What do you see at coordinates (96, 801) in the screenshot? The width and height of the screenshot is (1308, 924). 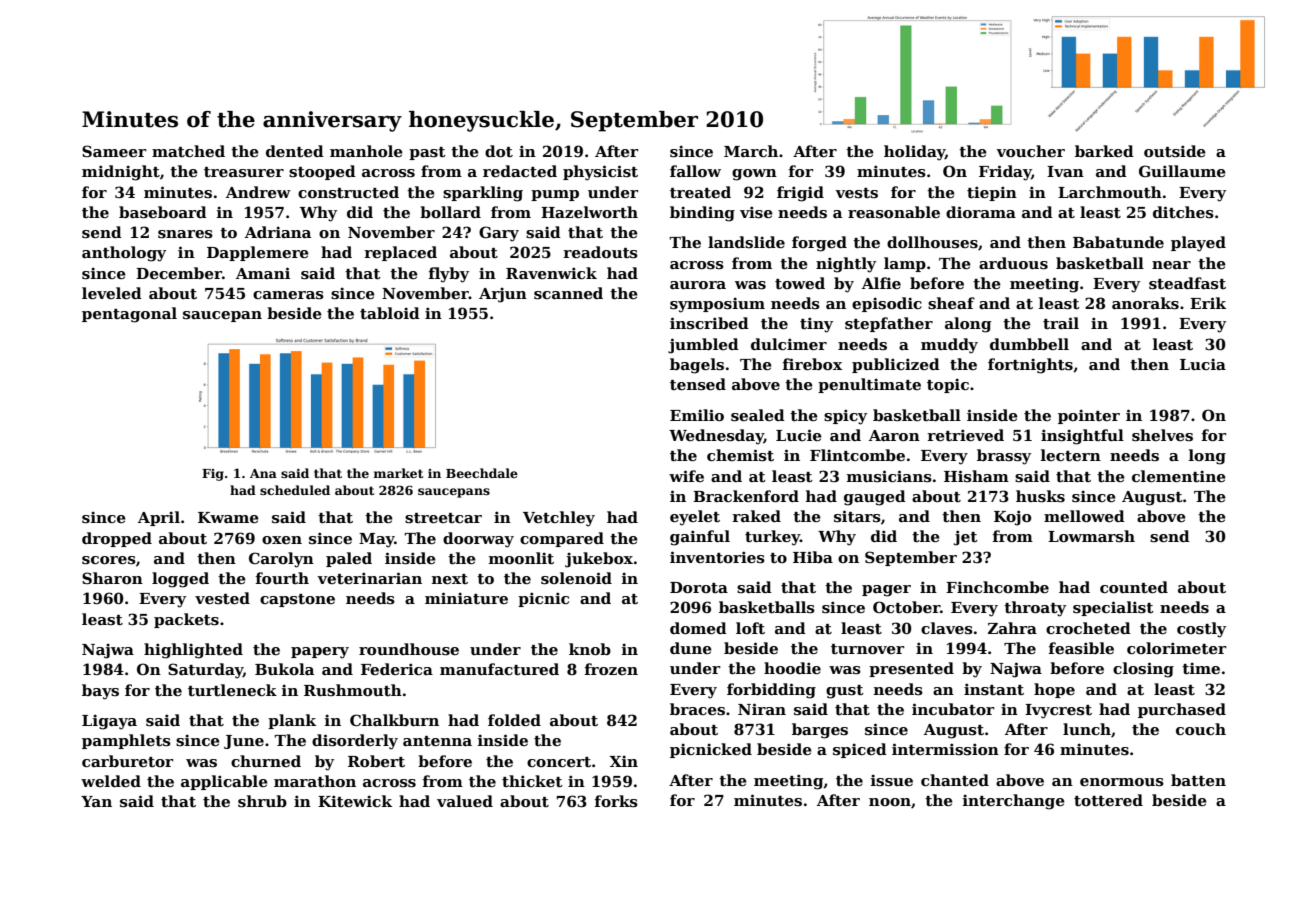 I see `Yan` at bounding box center [96, 801].
